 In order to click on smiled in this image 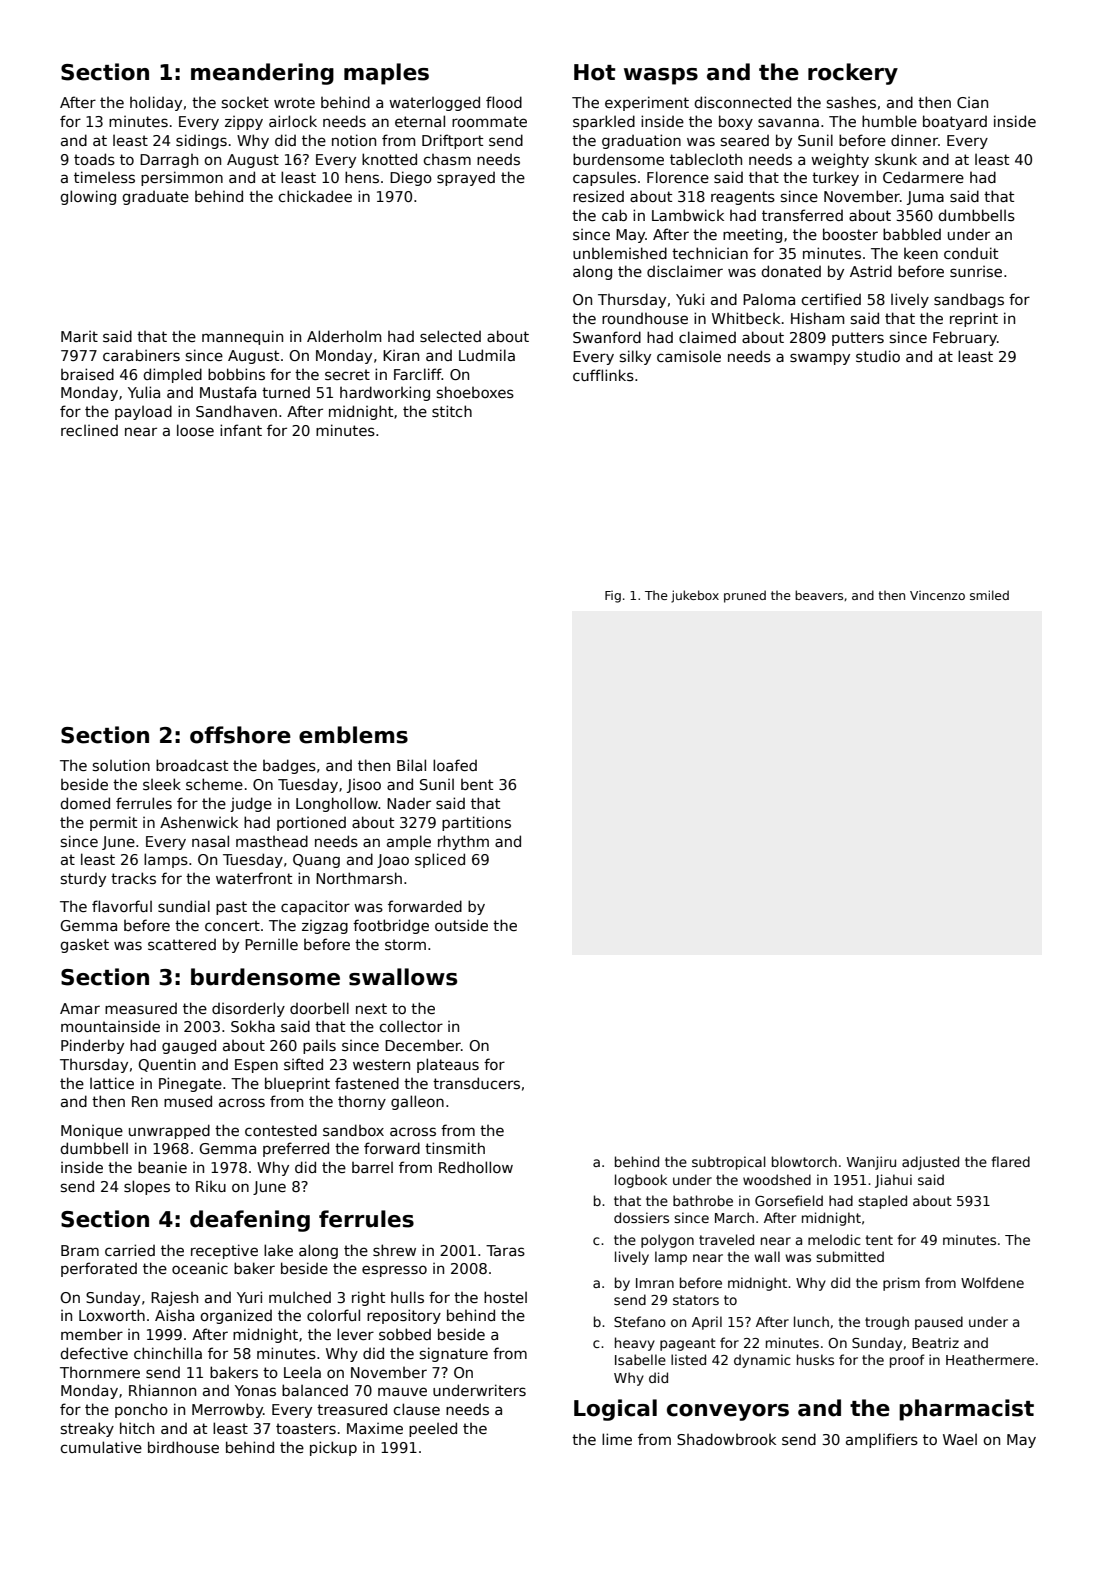, I will do `click(989, 595)`.
